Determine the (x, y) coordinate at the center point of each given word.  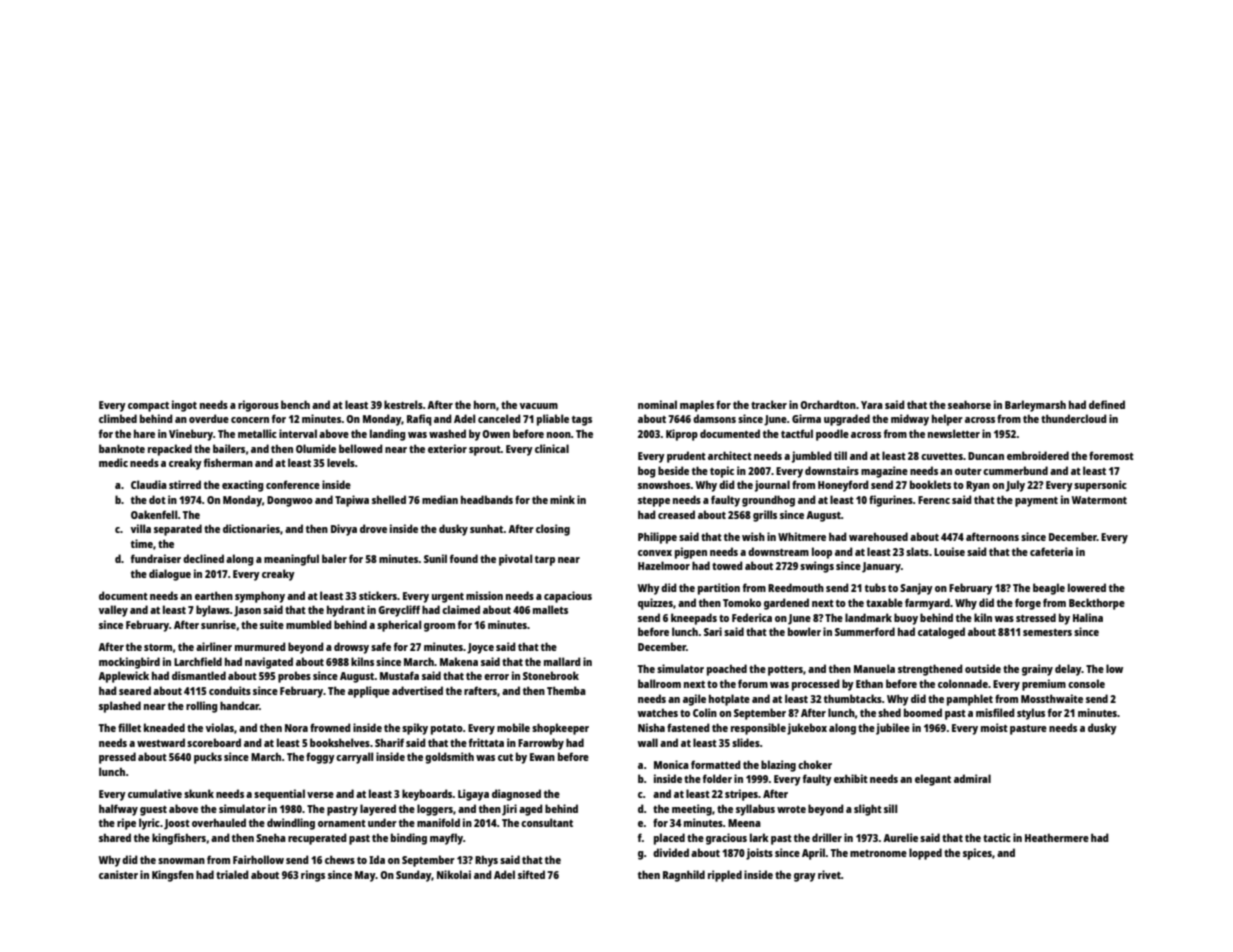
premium (1044, 685)
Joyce (480, 648)
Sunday (414, 876)
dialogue (170, 575)
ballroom (659, 683)
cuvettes (942, 456)
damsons (714, 418)
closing (553, 530)
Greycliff (399, 611)
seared (135, 690)
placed (669, 839)
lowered (1087, 587)
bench (295, 404)
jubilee (893, 729)
